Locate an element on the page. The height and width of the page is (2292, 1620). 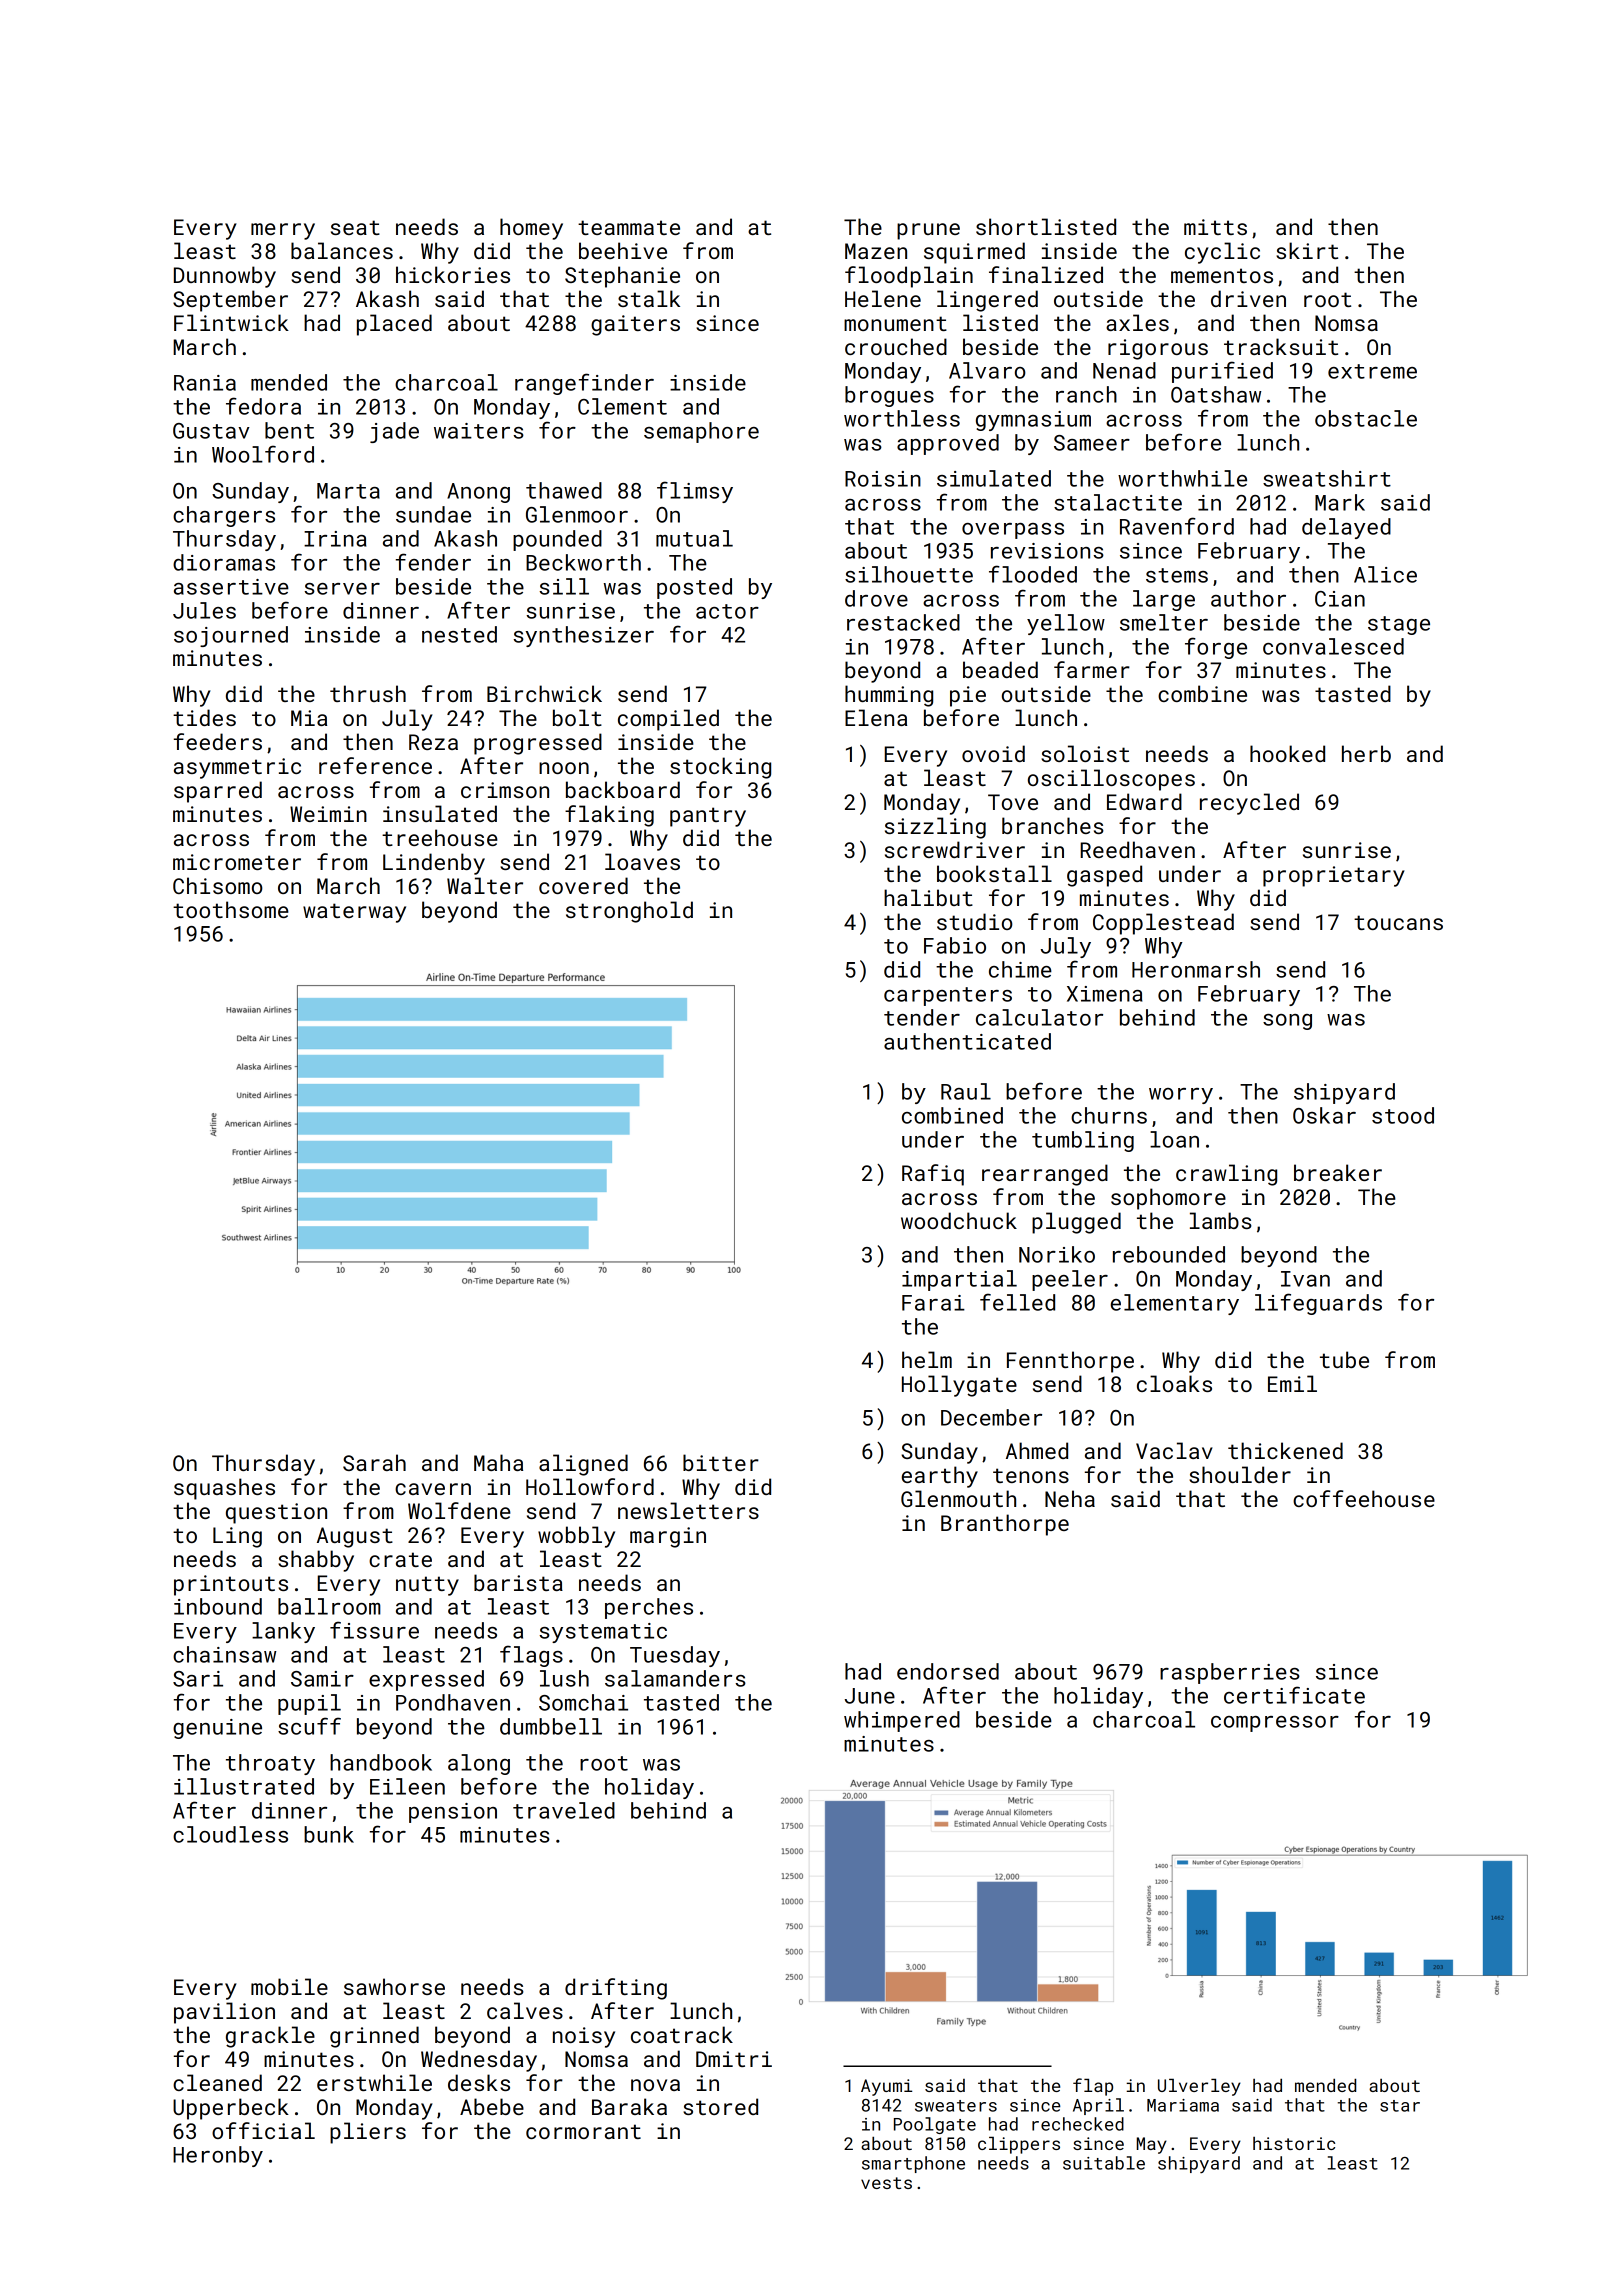
skirt is located at coordinates (1307, 250).
